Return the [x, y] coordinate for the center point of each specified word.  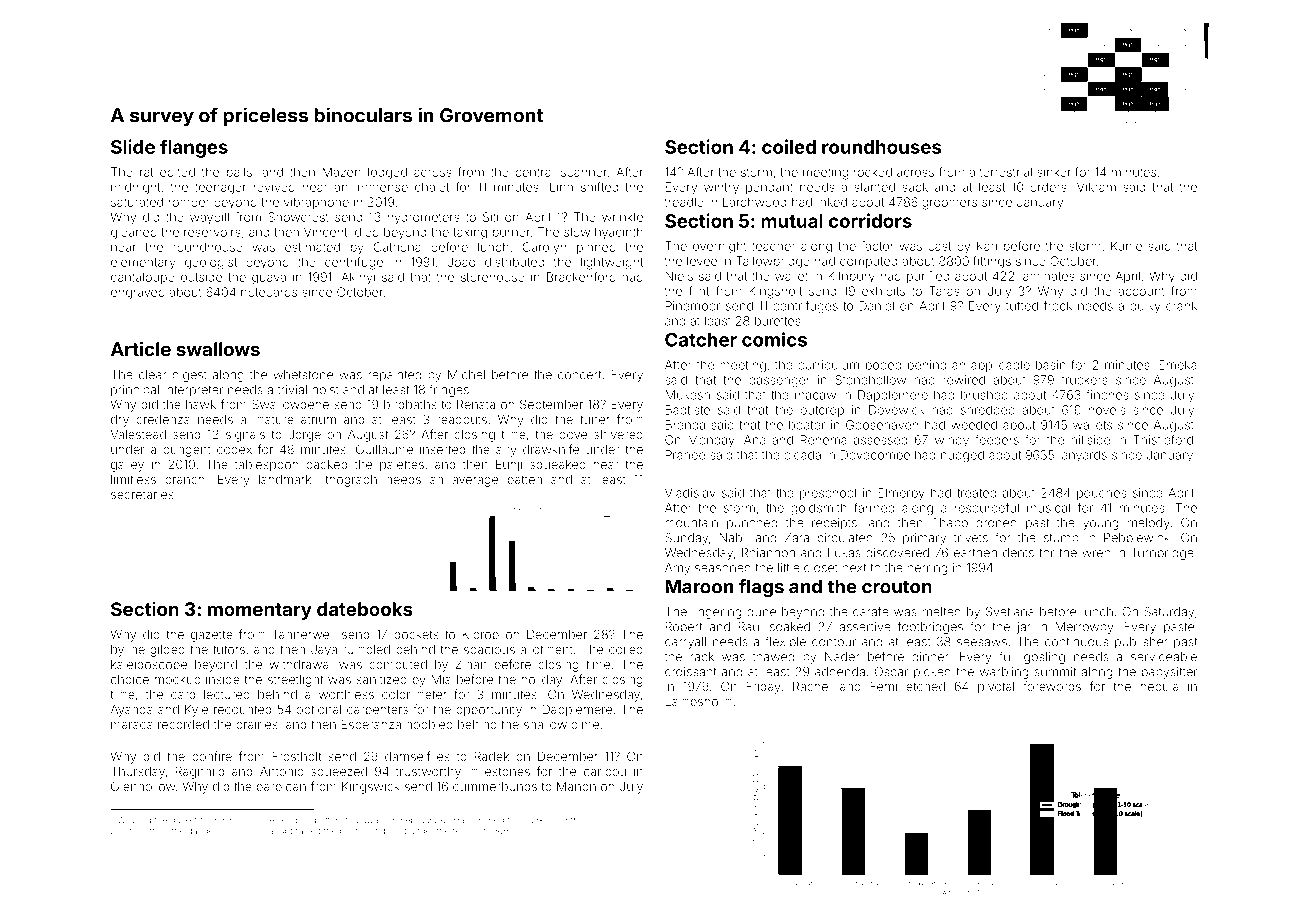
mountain [691, 523]
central [534, 172]
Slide [133, 146]
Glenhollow [143, 786]
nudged [962, 456]
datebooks [364, 609]
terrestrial [1006, 172]
